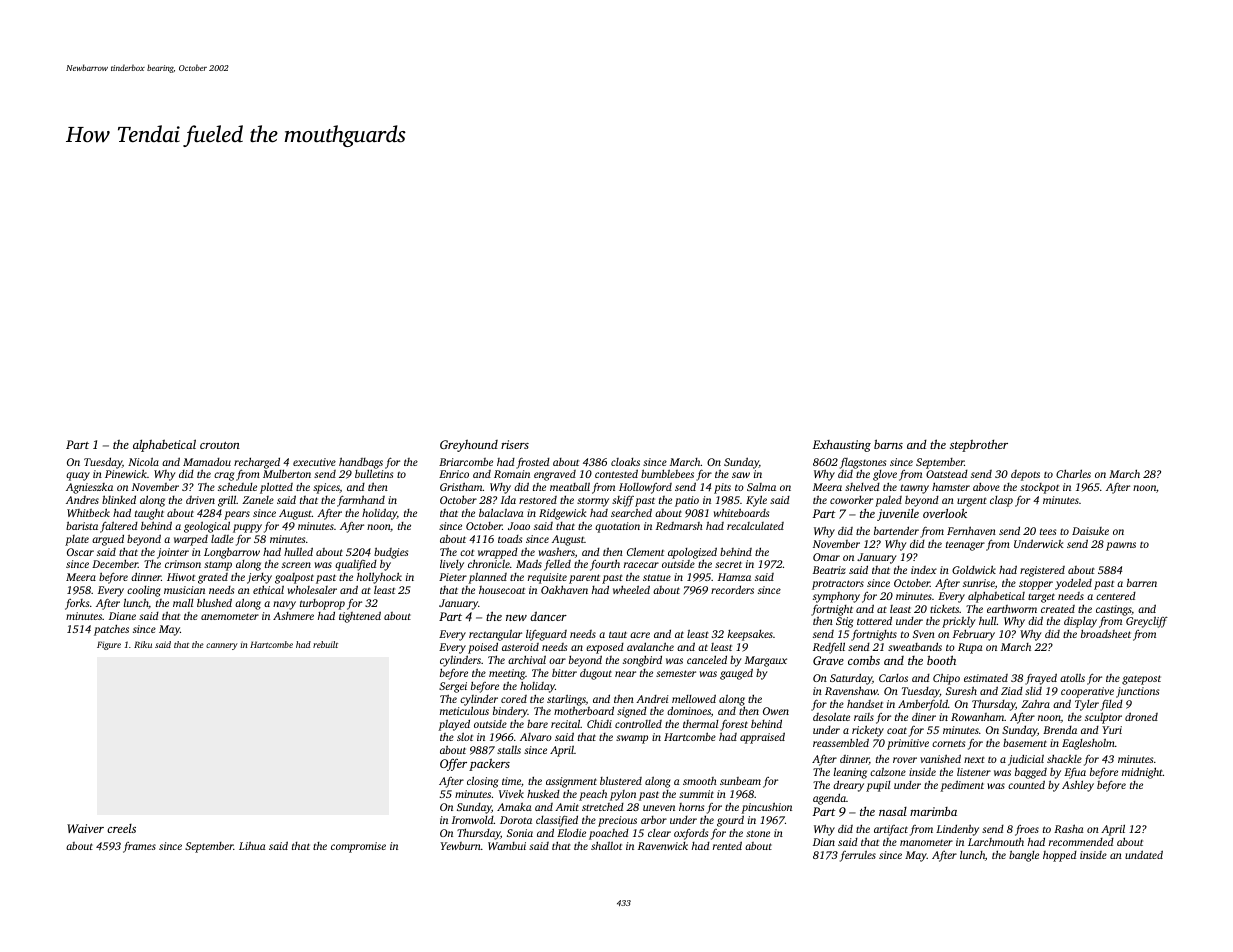 Image resolution: width=1233 pixels, height=952 pixels. I want to click on stepbrother, so click(979, 446).
